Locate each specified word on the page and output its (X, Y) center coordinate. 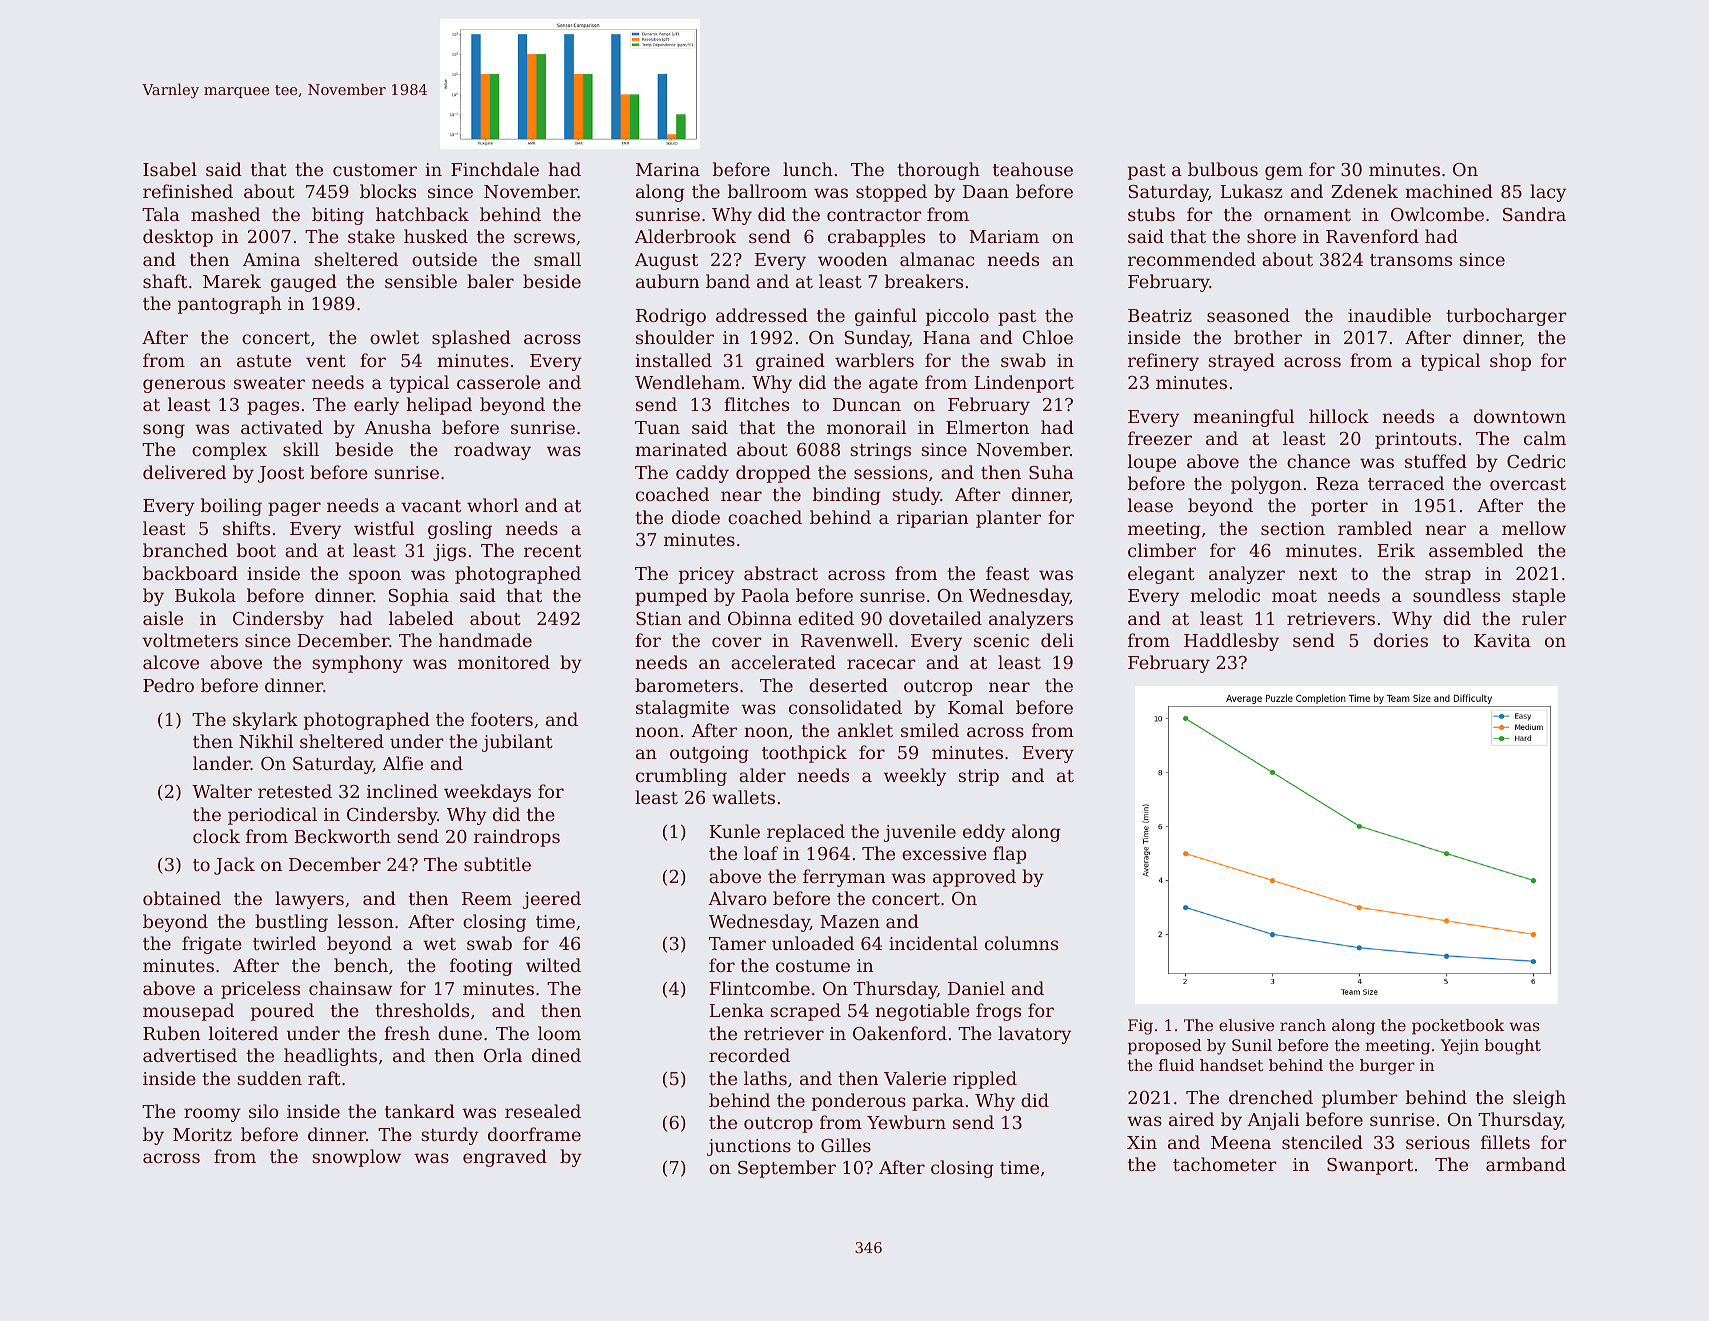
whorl (492, 505)
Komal (976, 707)
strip (978, 777)
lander (222, 763)
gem (1284, 173)
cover (737, 642)
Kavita (1502, 640)
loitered (243, 1033)
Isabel (170, 169)
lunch (808, 169)
